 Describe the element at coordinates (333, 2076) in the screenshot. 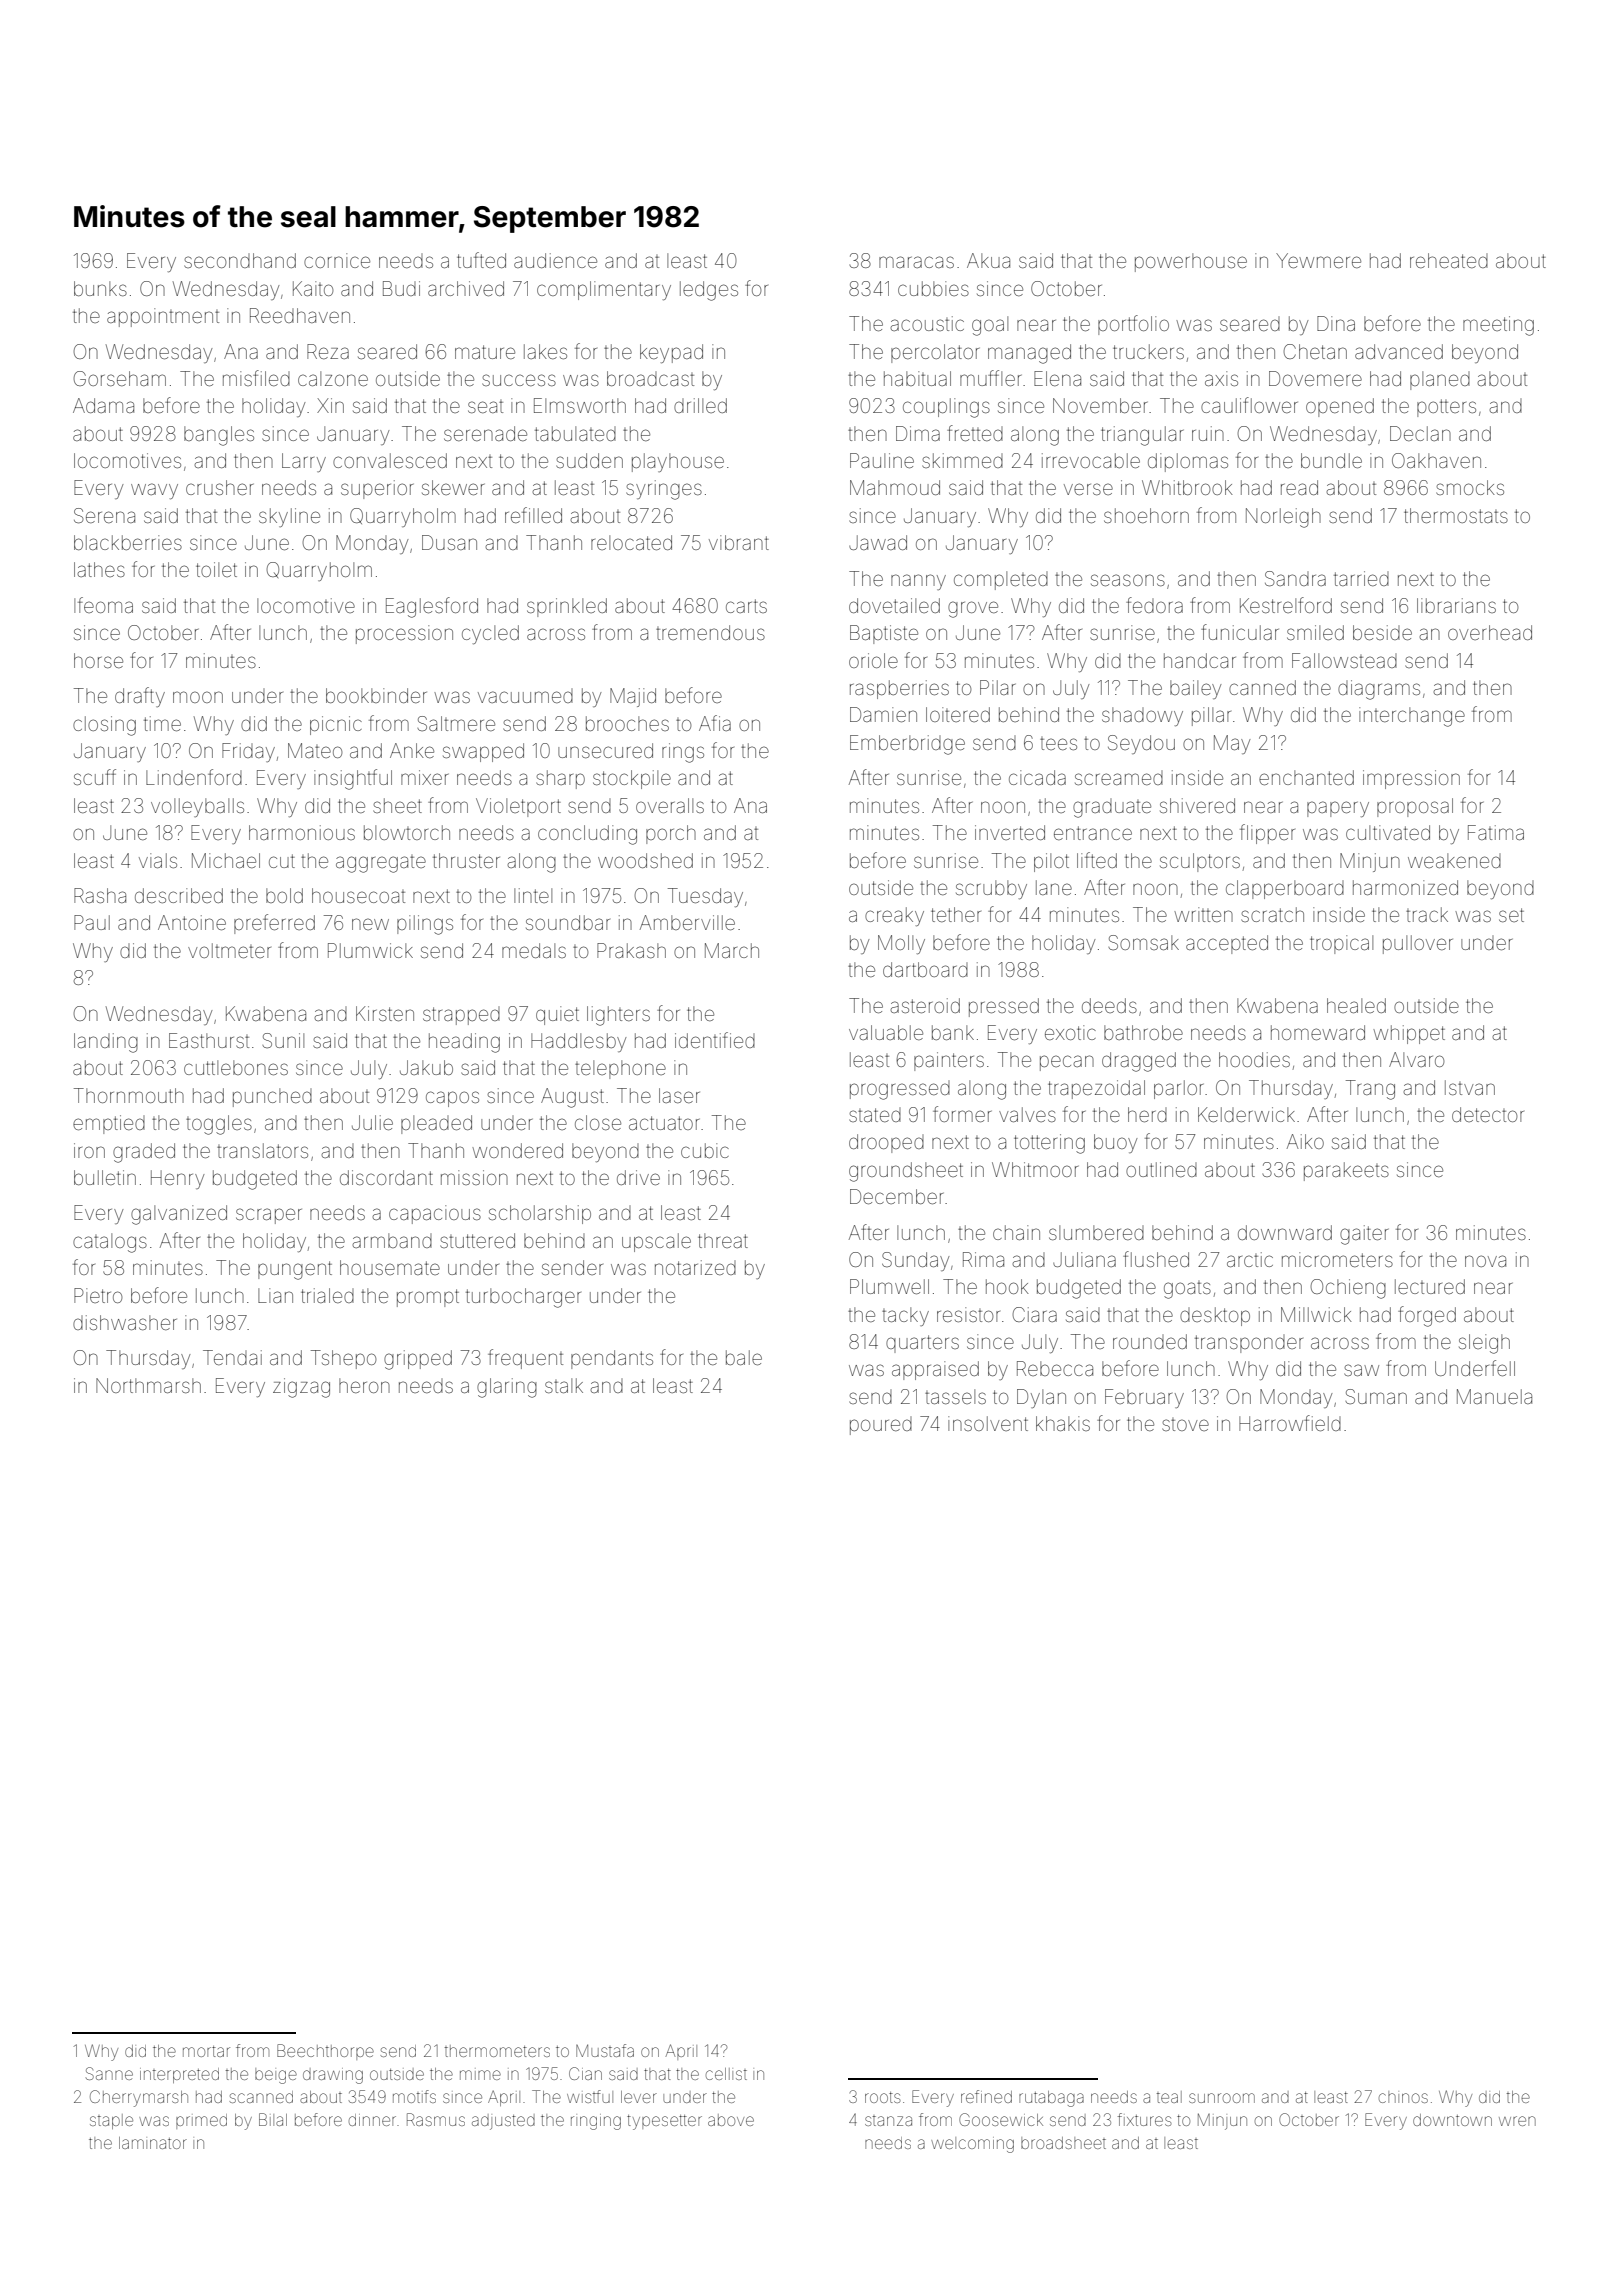

I see `drawing` at that location.
